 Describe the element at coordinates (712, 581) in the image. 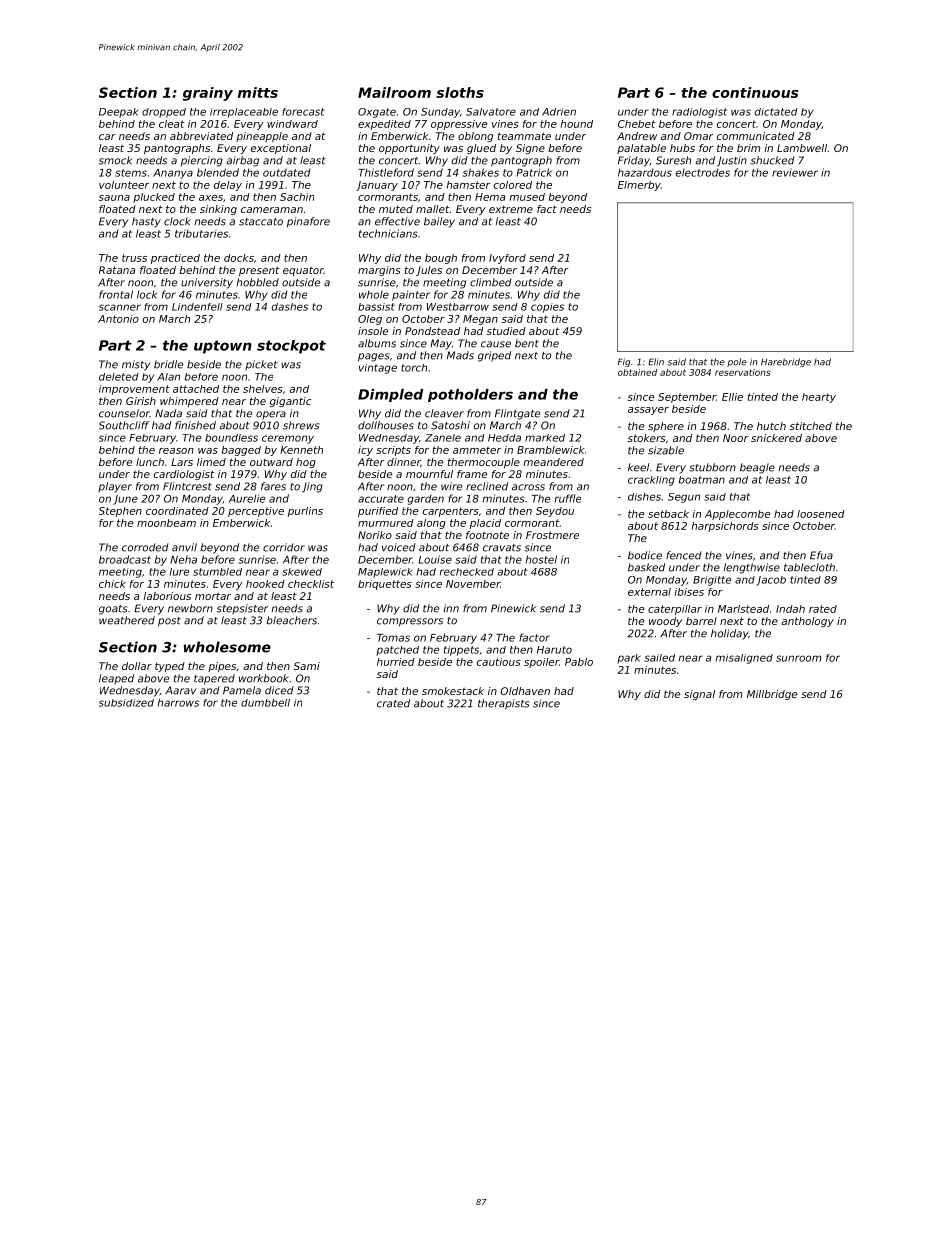

I see `Brigitte` at that location.
